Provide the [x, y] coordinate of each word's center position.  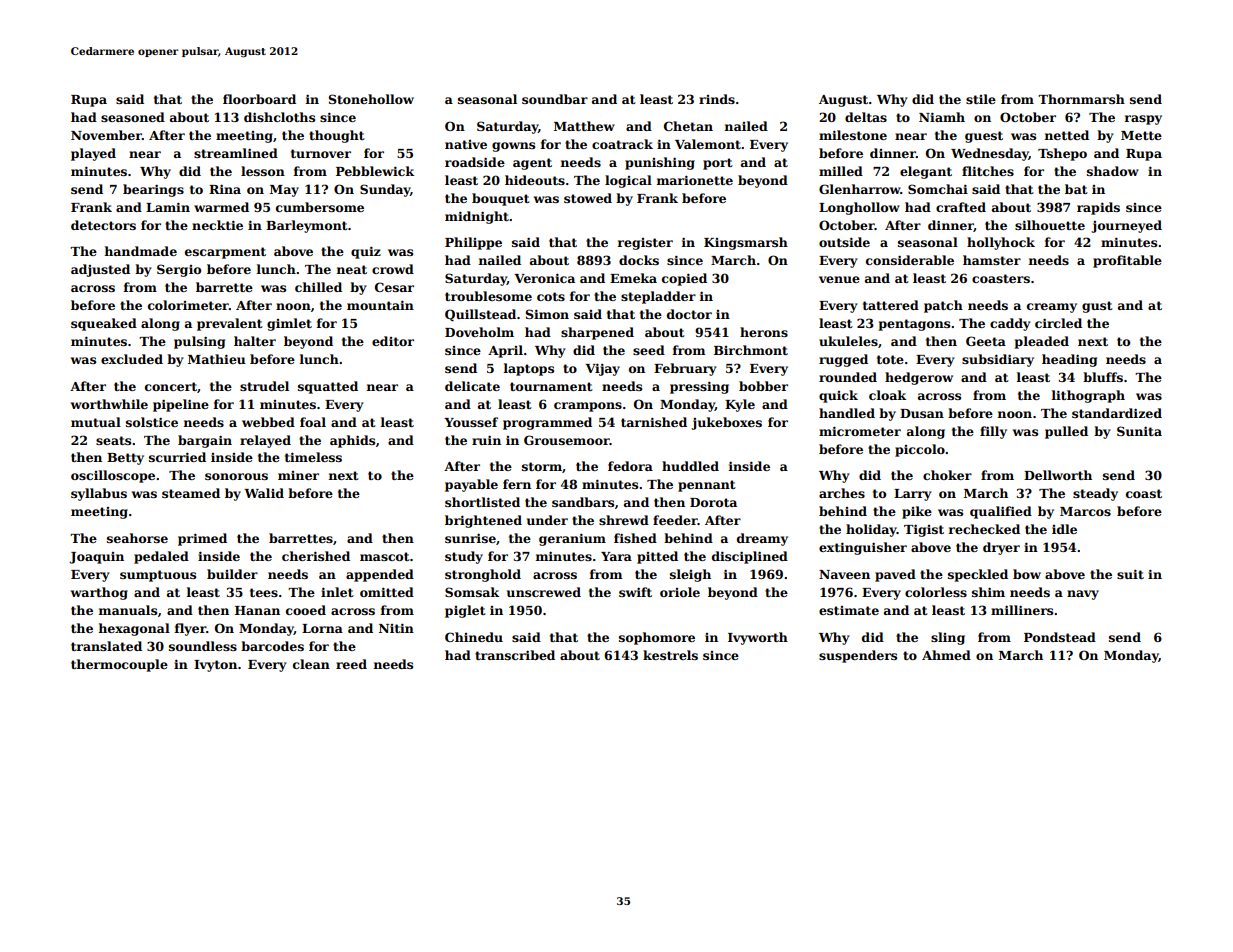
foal [313, 422]
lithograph [1088, 396]
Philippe [473, 243]
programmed [547, 423]
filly [993, 432]
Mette [1141, 135]
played [93, 154]
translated [106, 646]
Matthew [584, 126]
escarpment [225, 253]
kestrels [670, 655]
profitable [1127, 261]
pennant [707, 486]
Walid [264, 493]
